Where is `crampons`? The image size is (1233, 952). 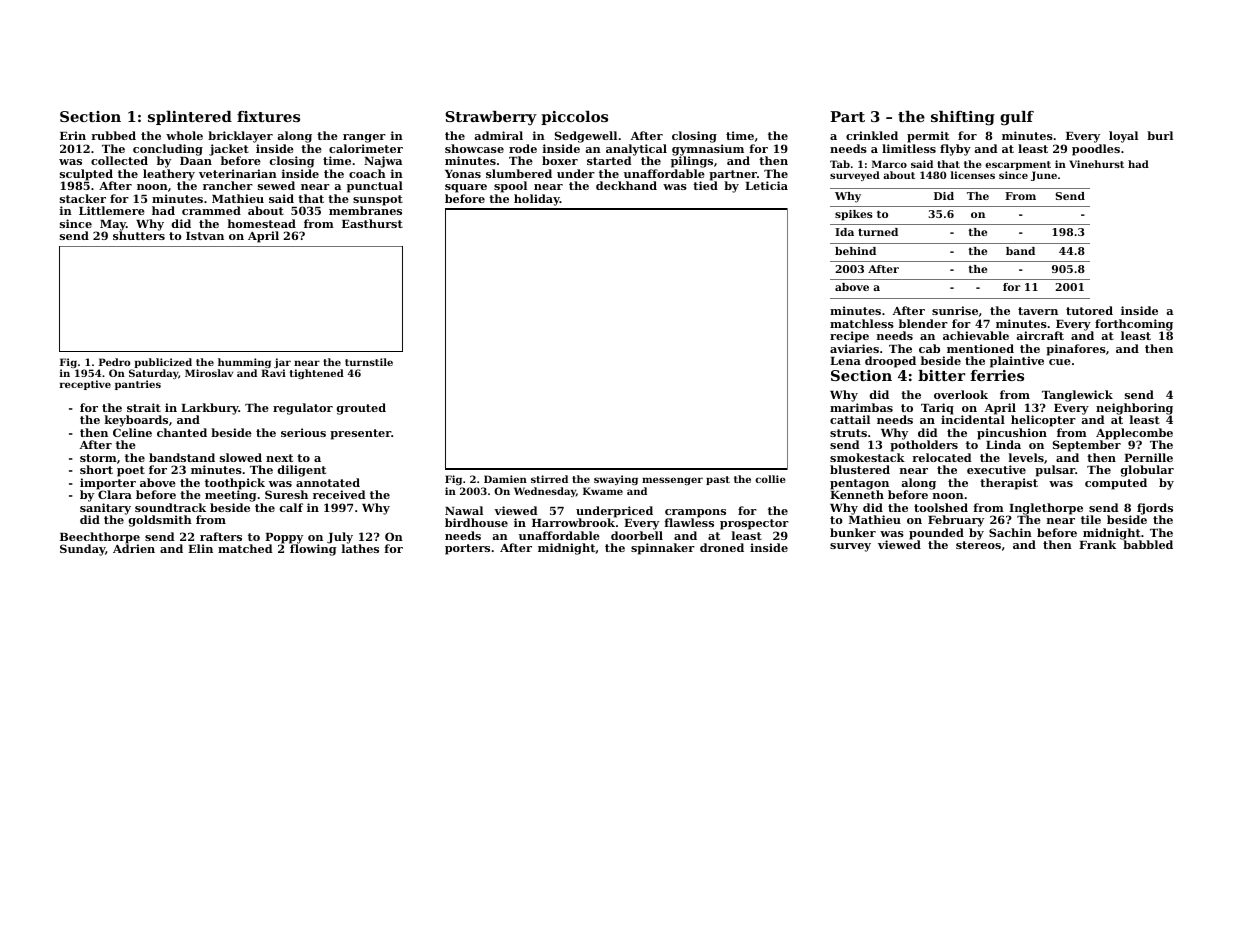 crampons is located at coordinates (695, 513).
